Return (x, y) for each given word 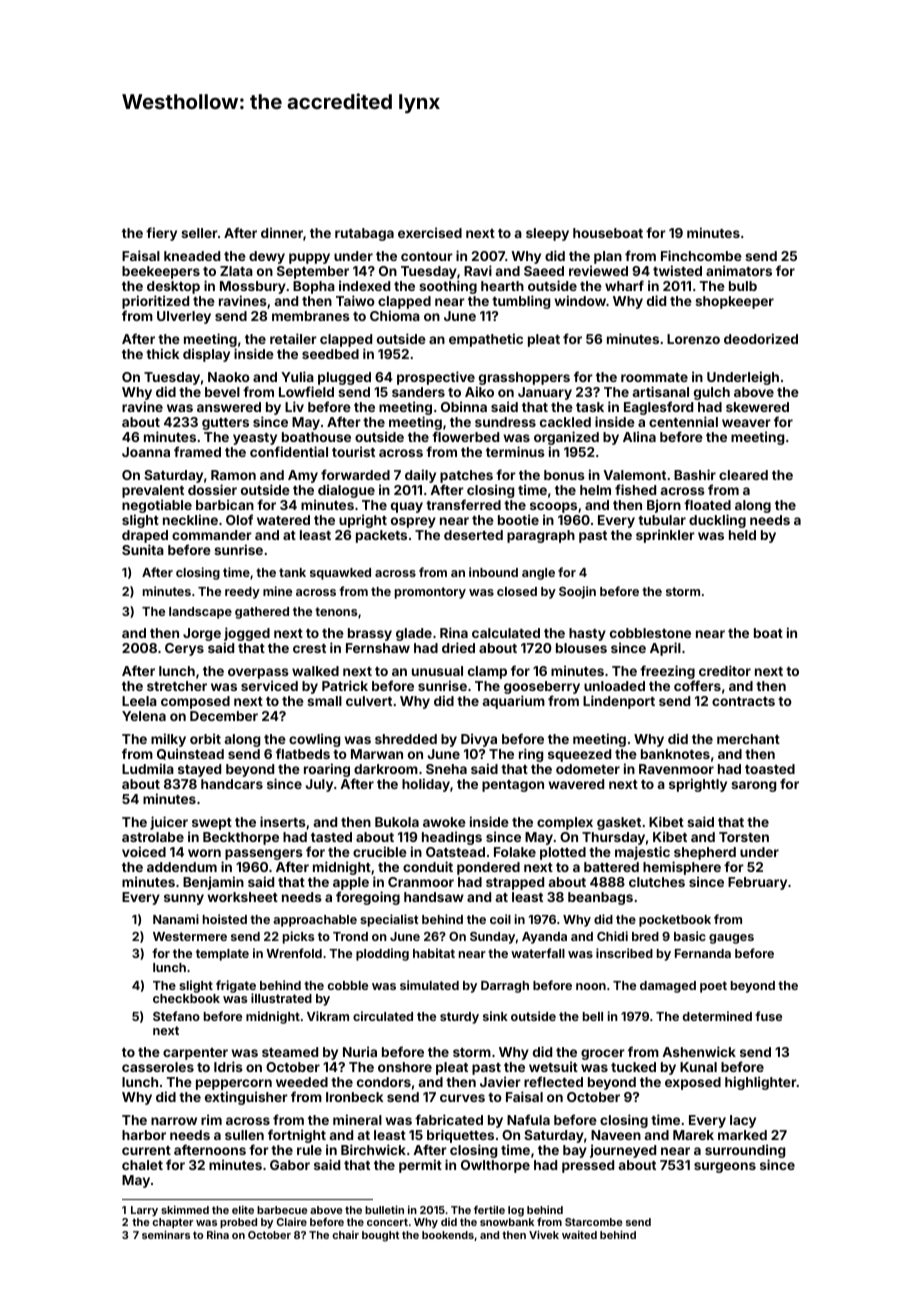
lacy (743, 1121)
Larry (144, 1211)
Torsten (744, 837)
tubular (662, 520)
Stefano (176, 1016)
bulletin (384, 1209)
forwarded (355, 474)
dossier (212, 489)
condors (384, 1082)
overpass (258, 673)
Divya (479, 740)
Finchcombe (701, 255)
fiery (161, 234)
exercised (430, 232)
